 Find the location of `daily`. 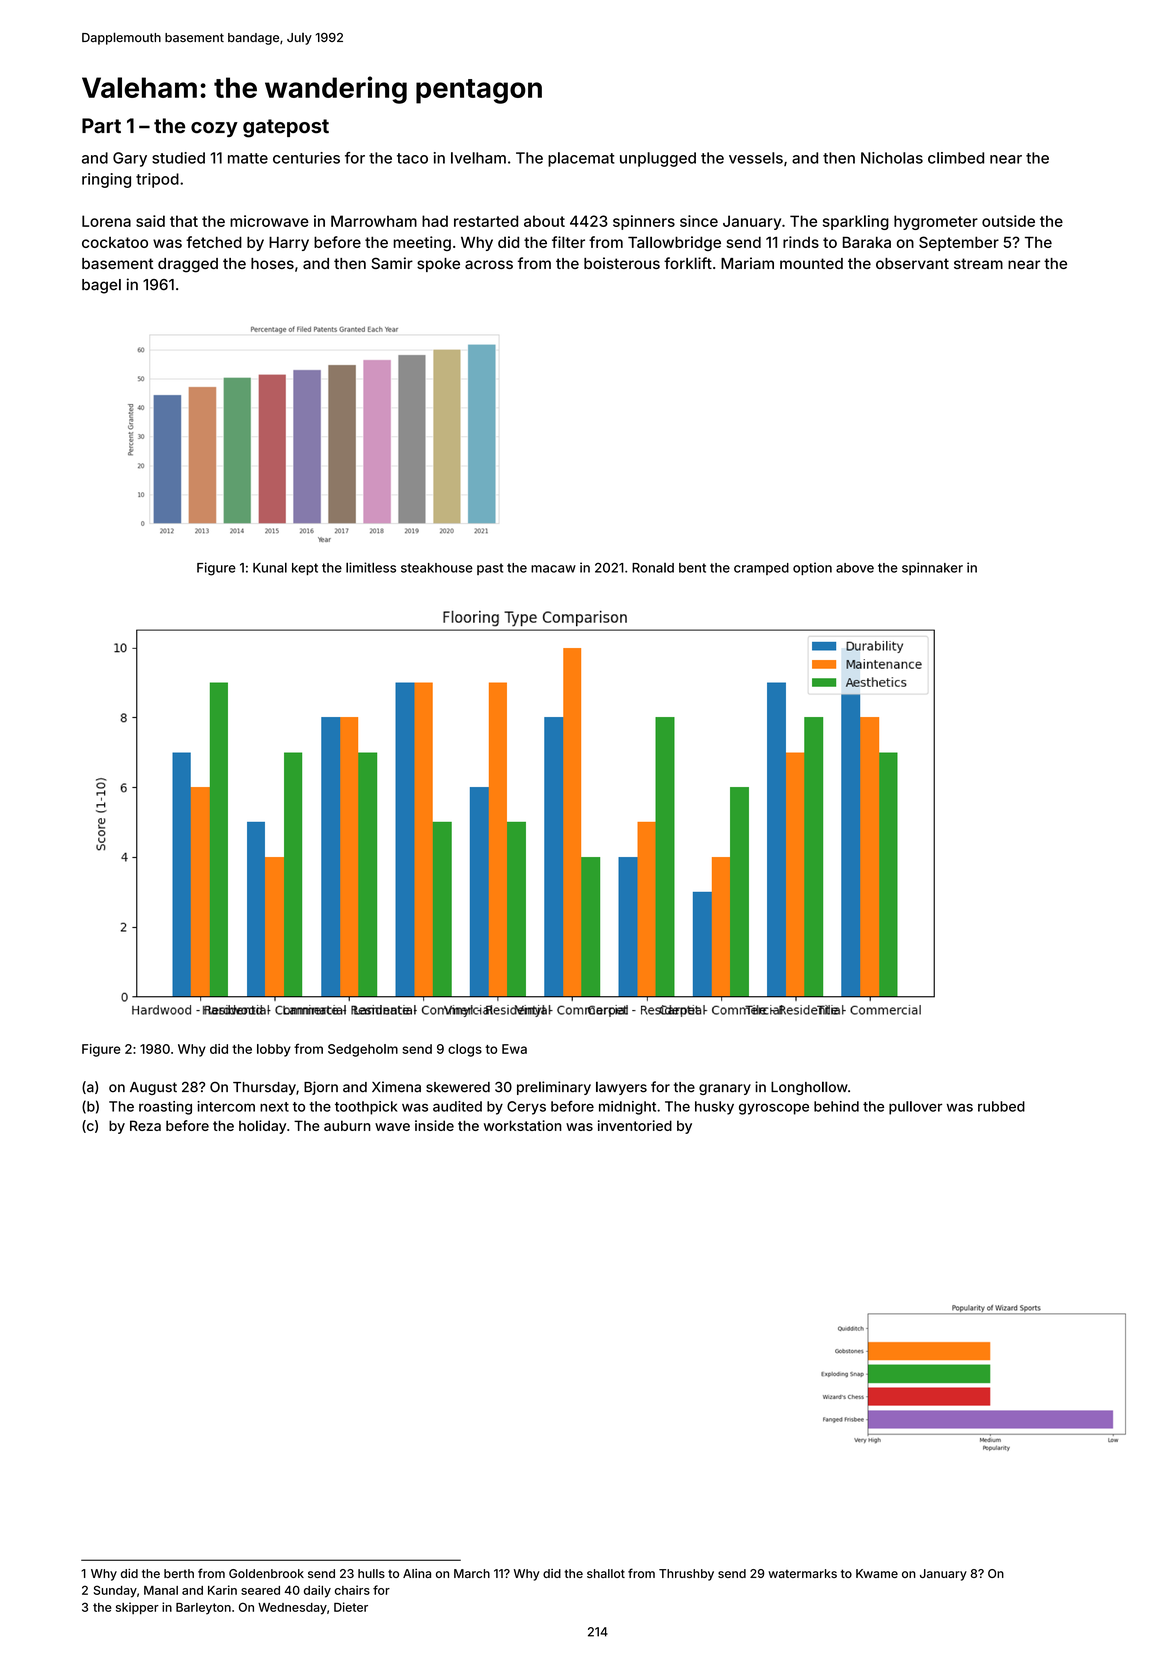

daily is located at coordinates (317, 1591).
